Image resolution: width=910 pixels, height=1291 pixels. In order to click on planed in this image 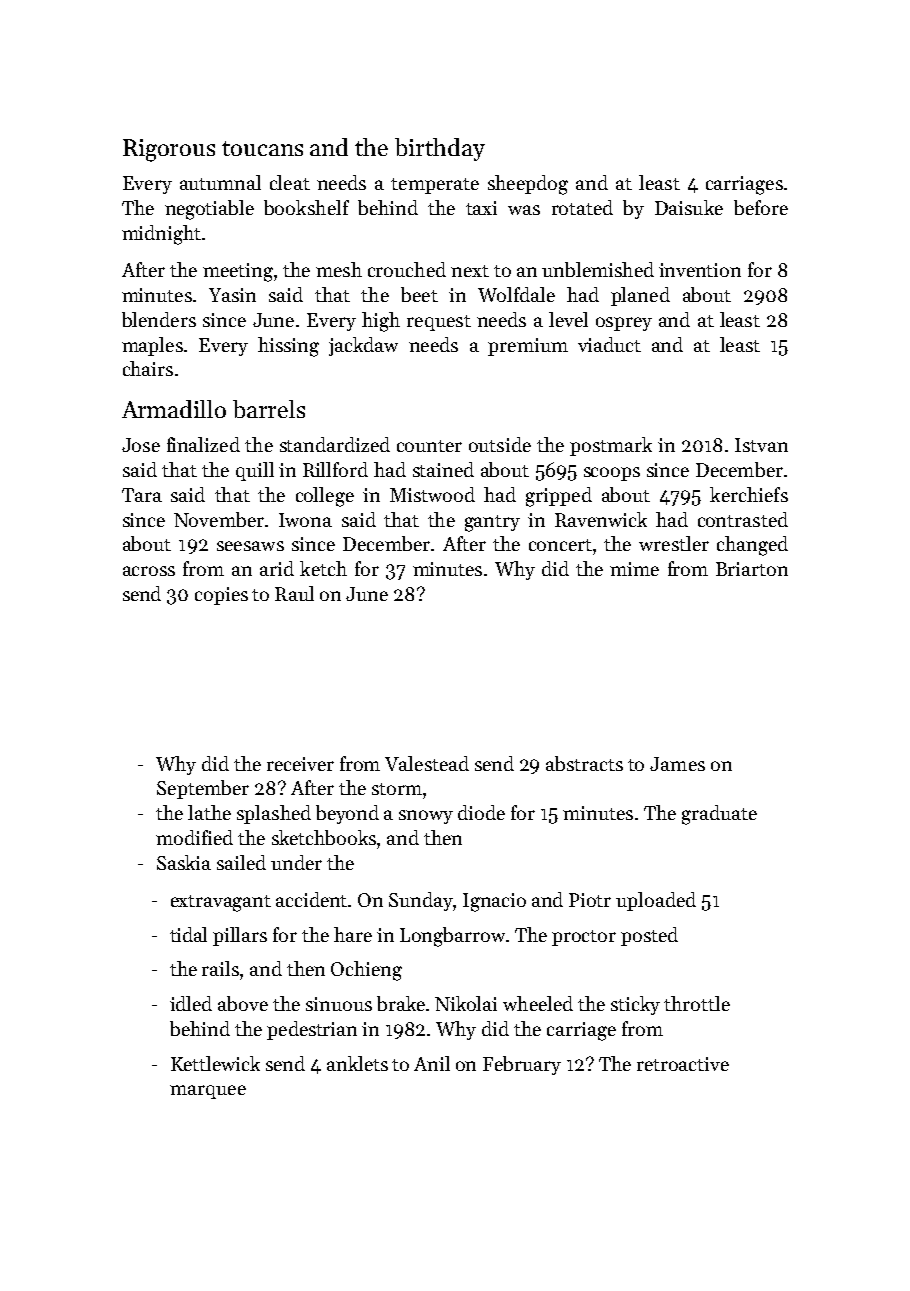, I will do `click(640, 296)`.
